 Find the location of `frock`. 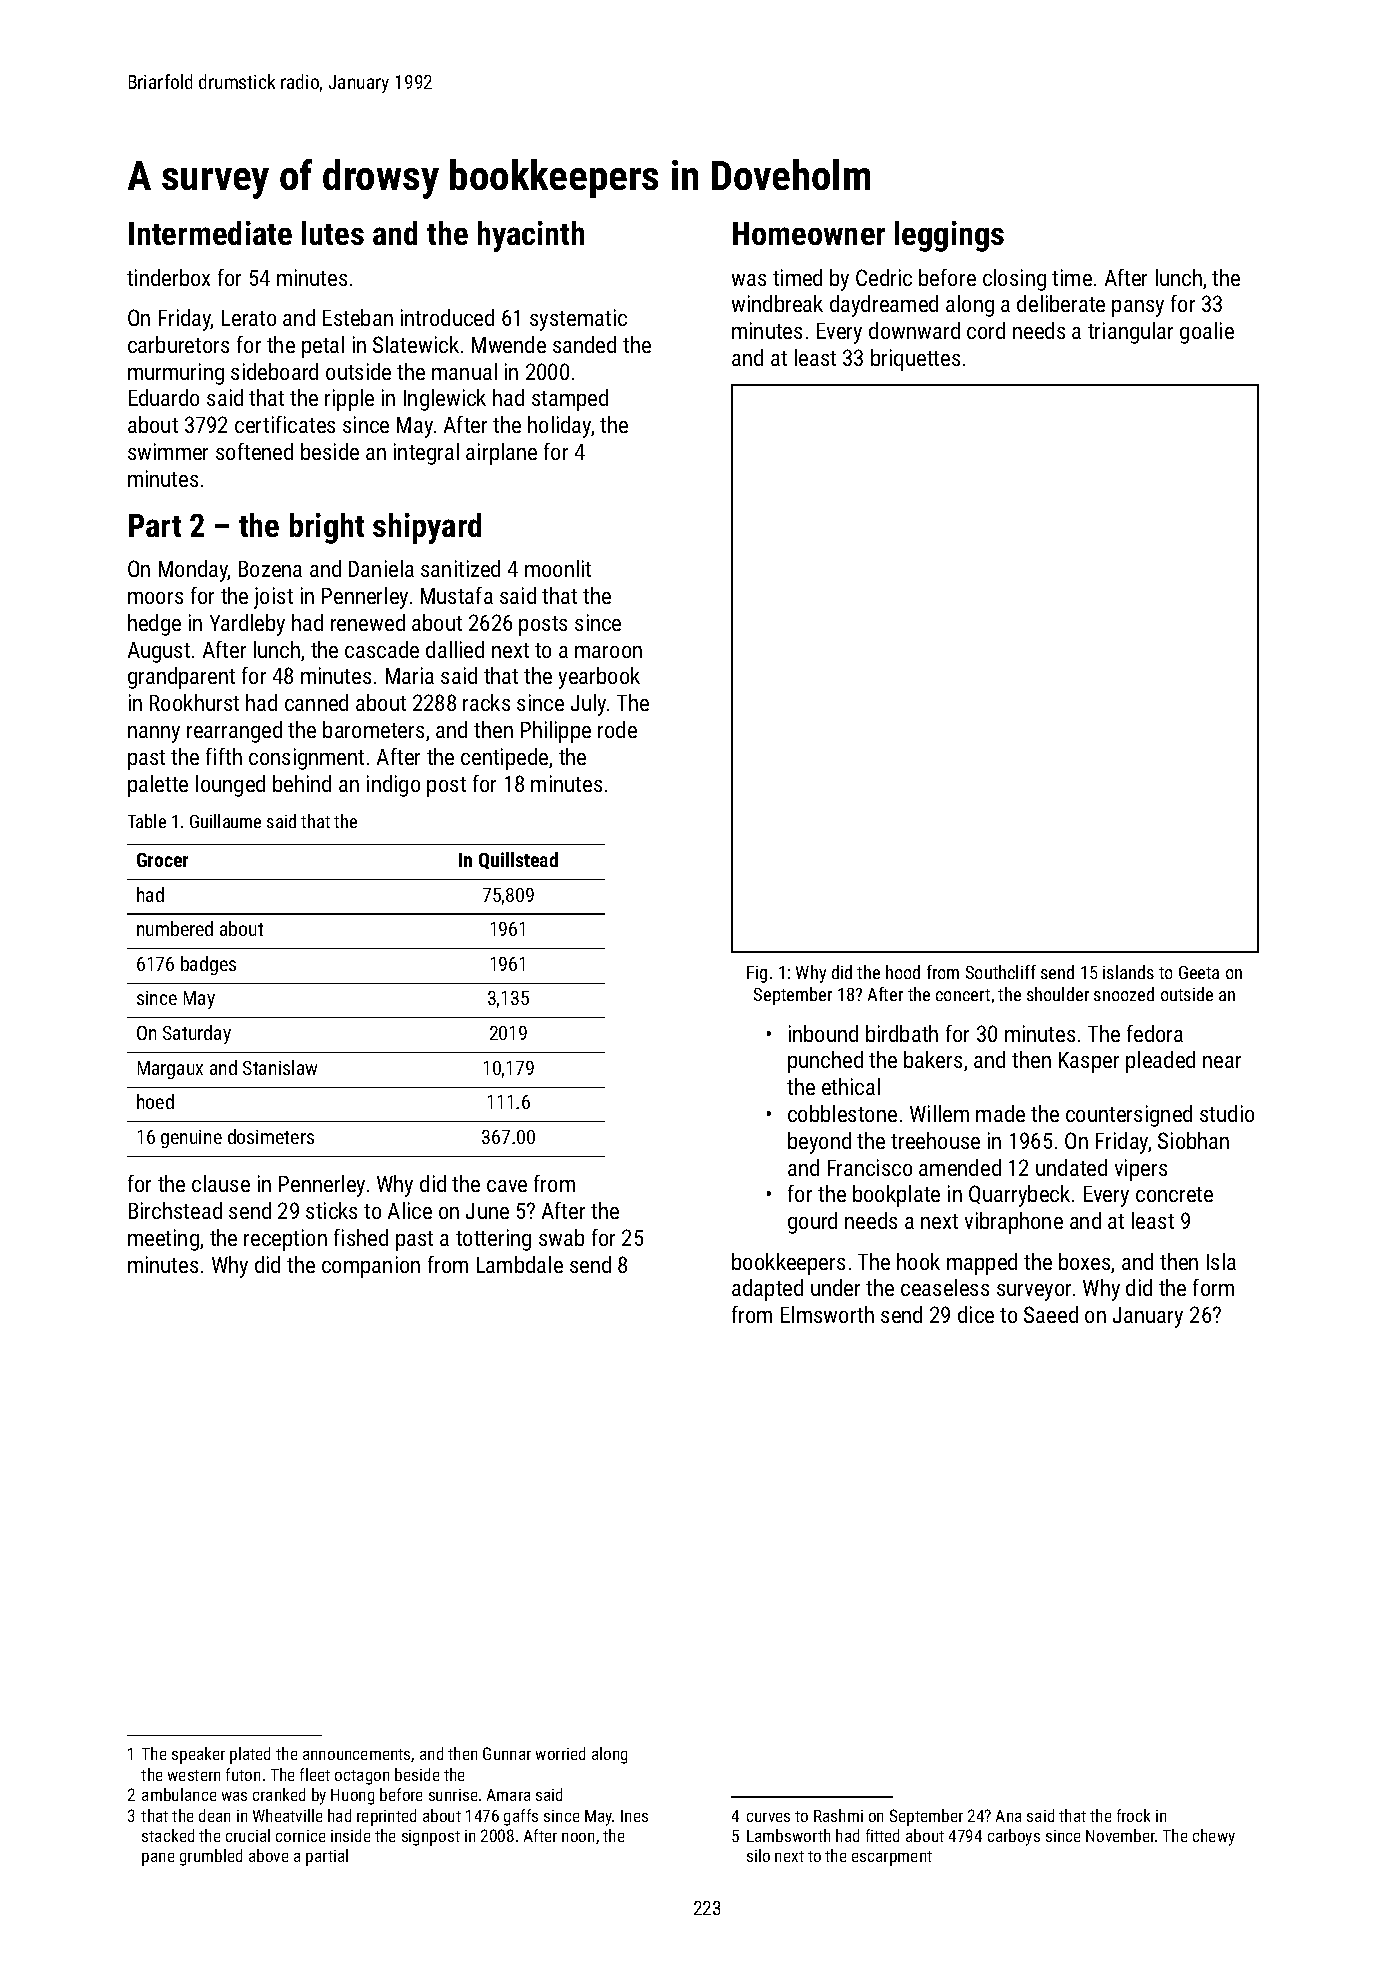

frock is located at coordinates (1133, 1815).
